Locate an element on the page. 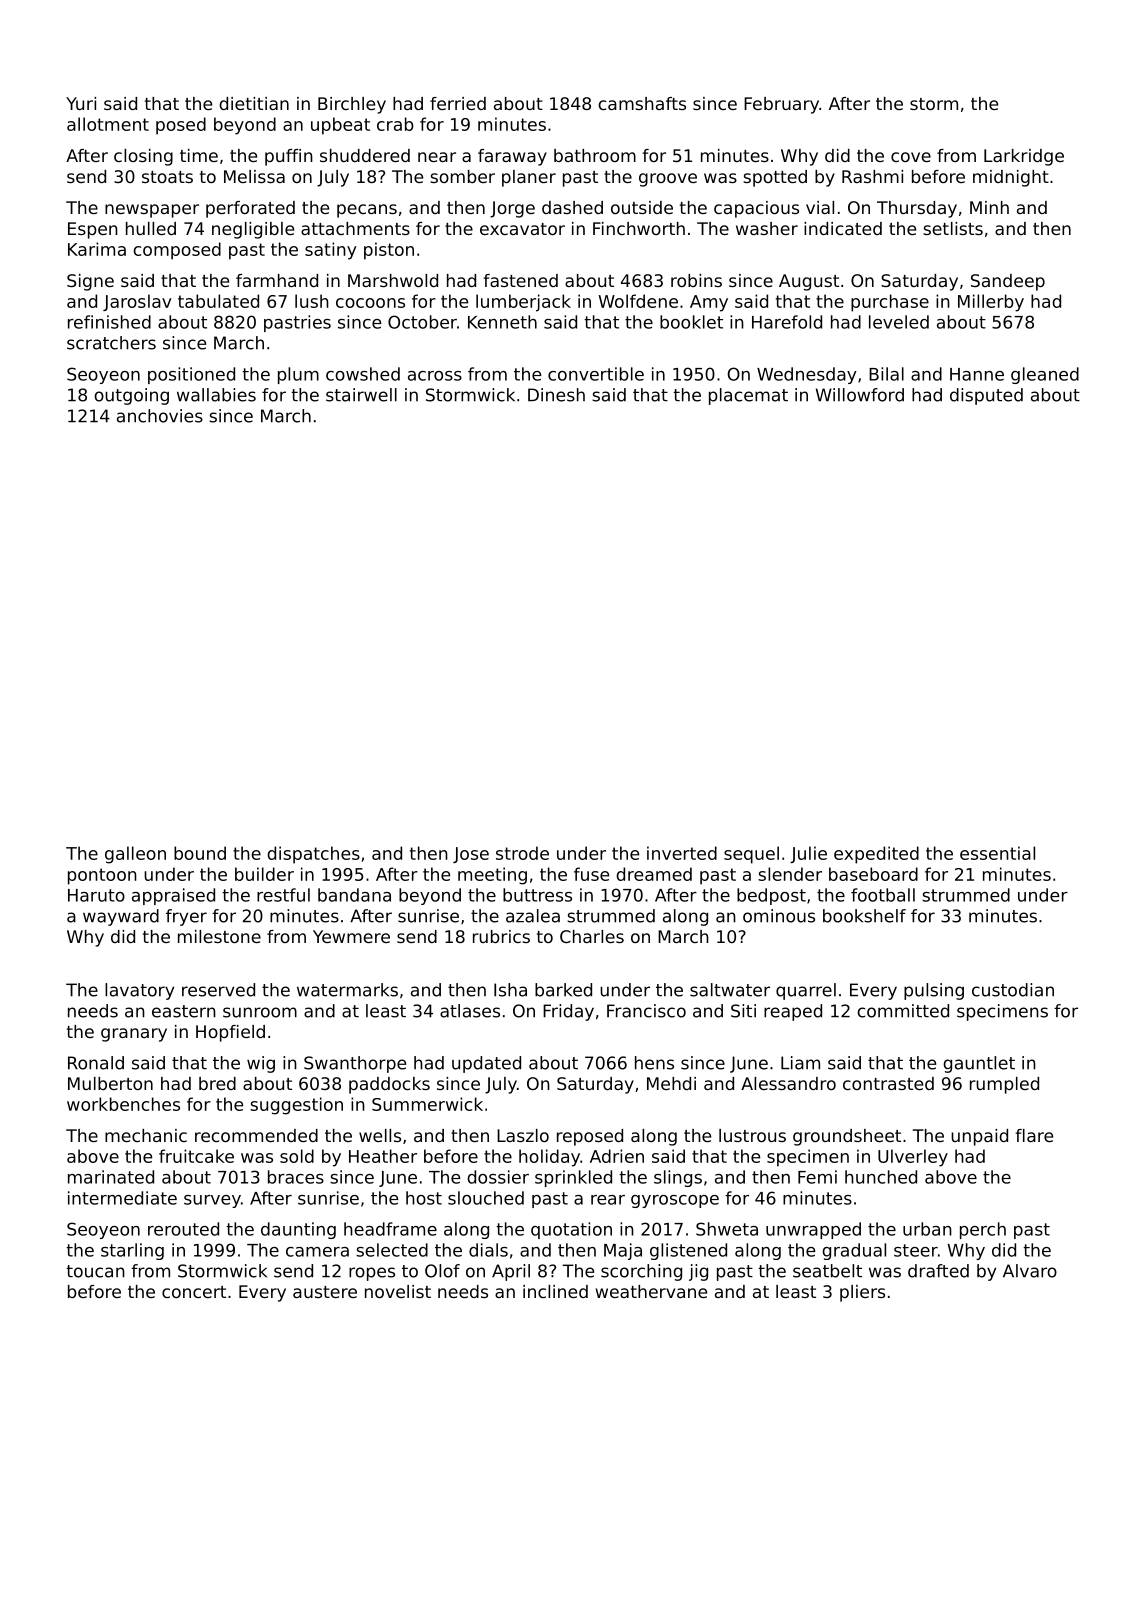 Image resolution: width=1147 pixels, height=1622 pixels. austere is located at coordinates (325, 1292).
